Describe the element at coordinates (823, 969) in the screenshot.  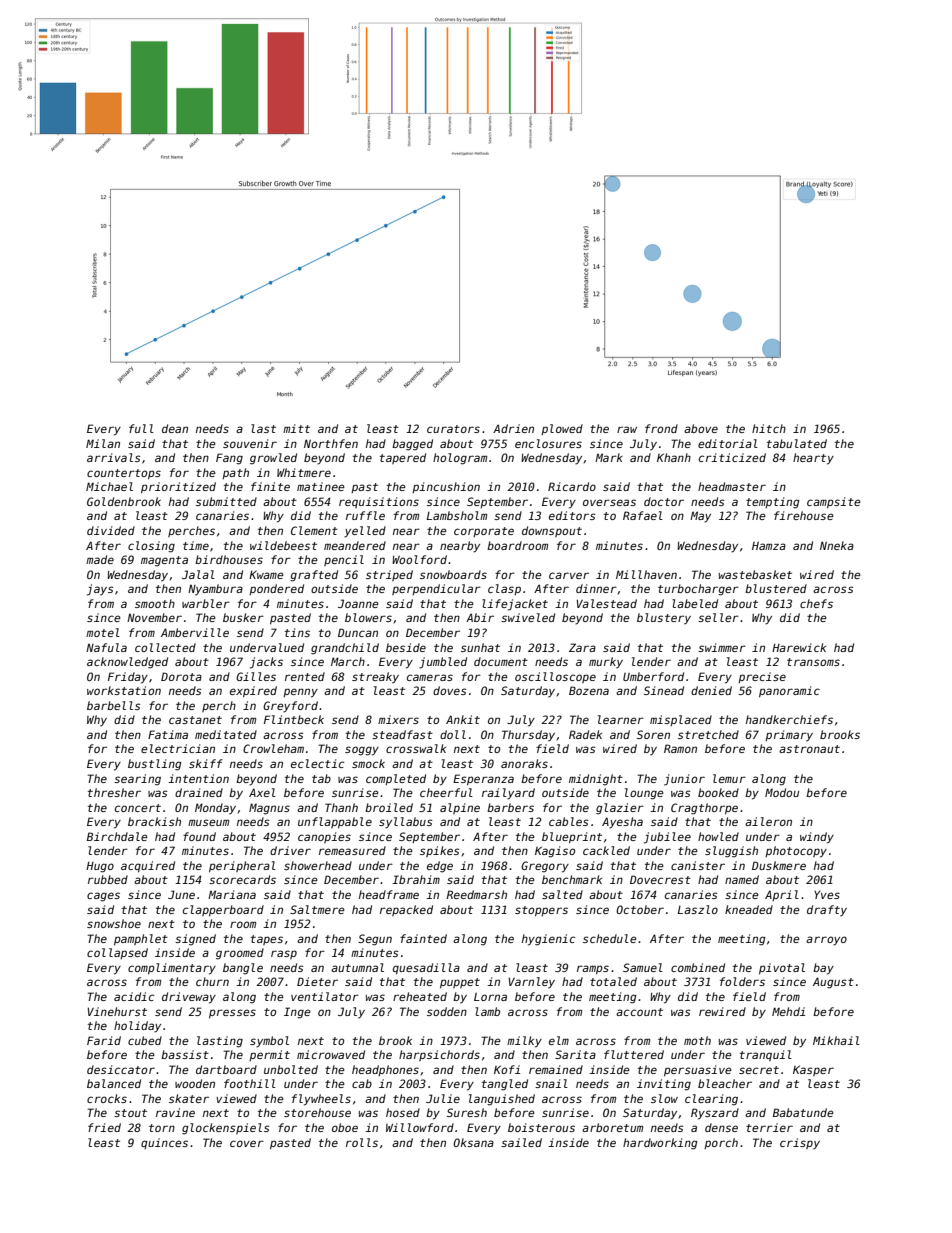
I see `bay` at that location.
